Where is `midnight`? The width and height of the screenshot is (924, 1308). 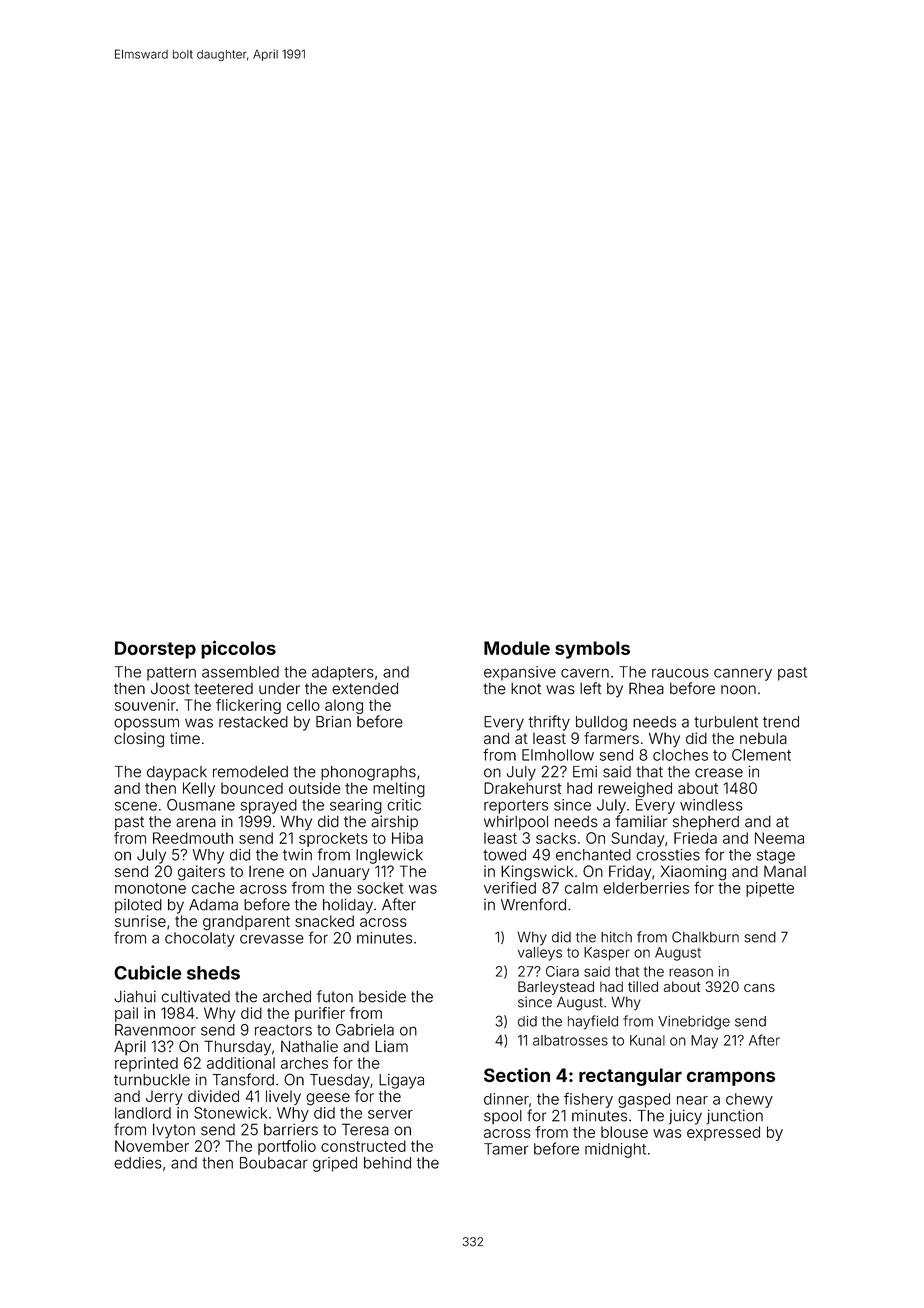
midnight is located at coordinates (615, 1150).
